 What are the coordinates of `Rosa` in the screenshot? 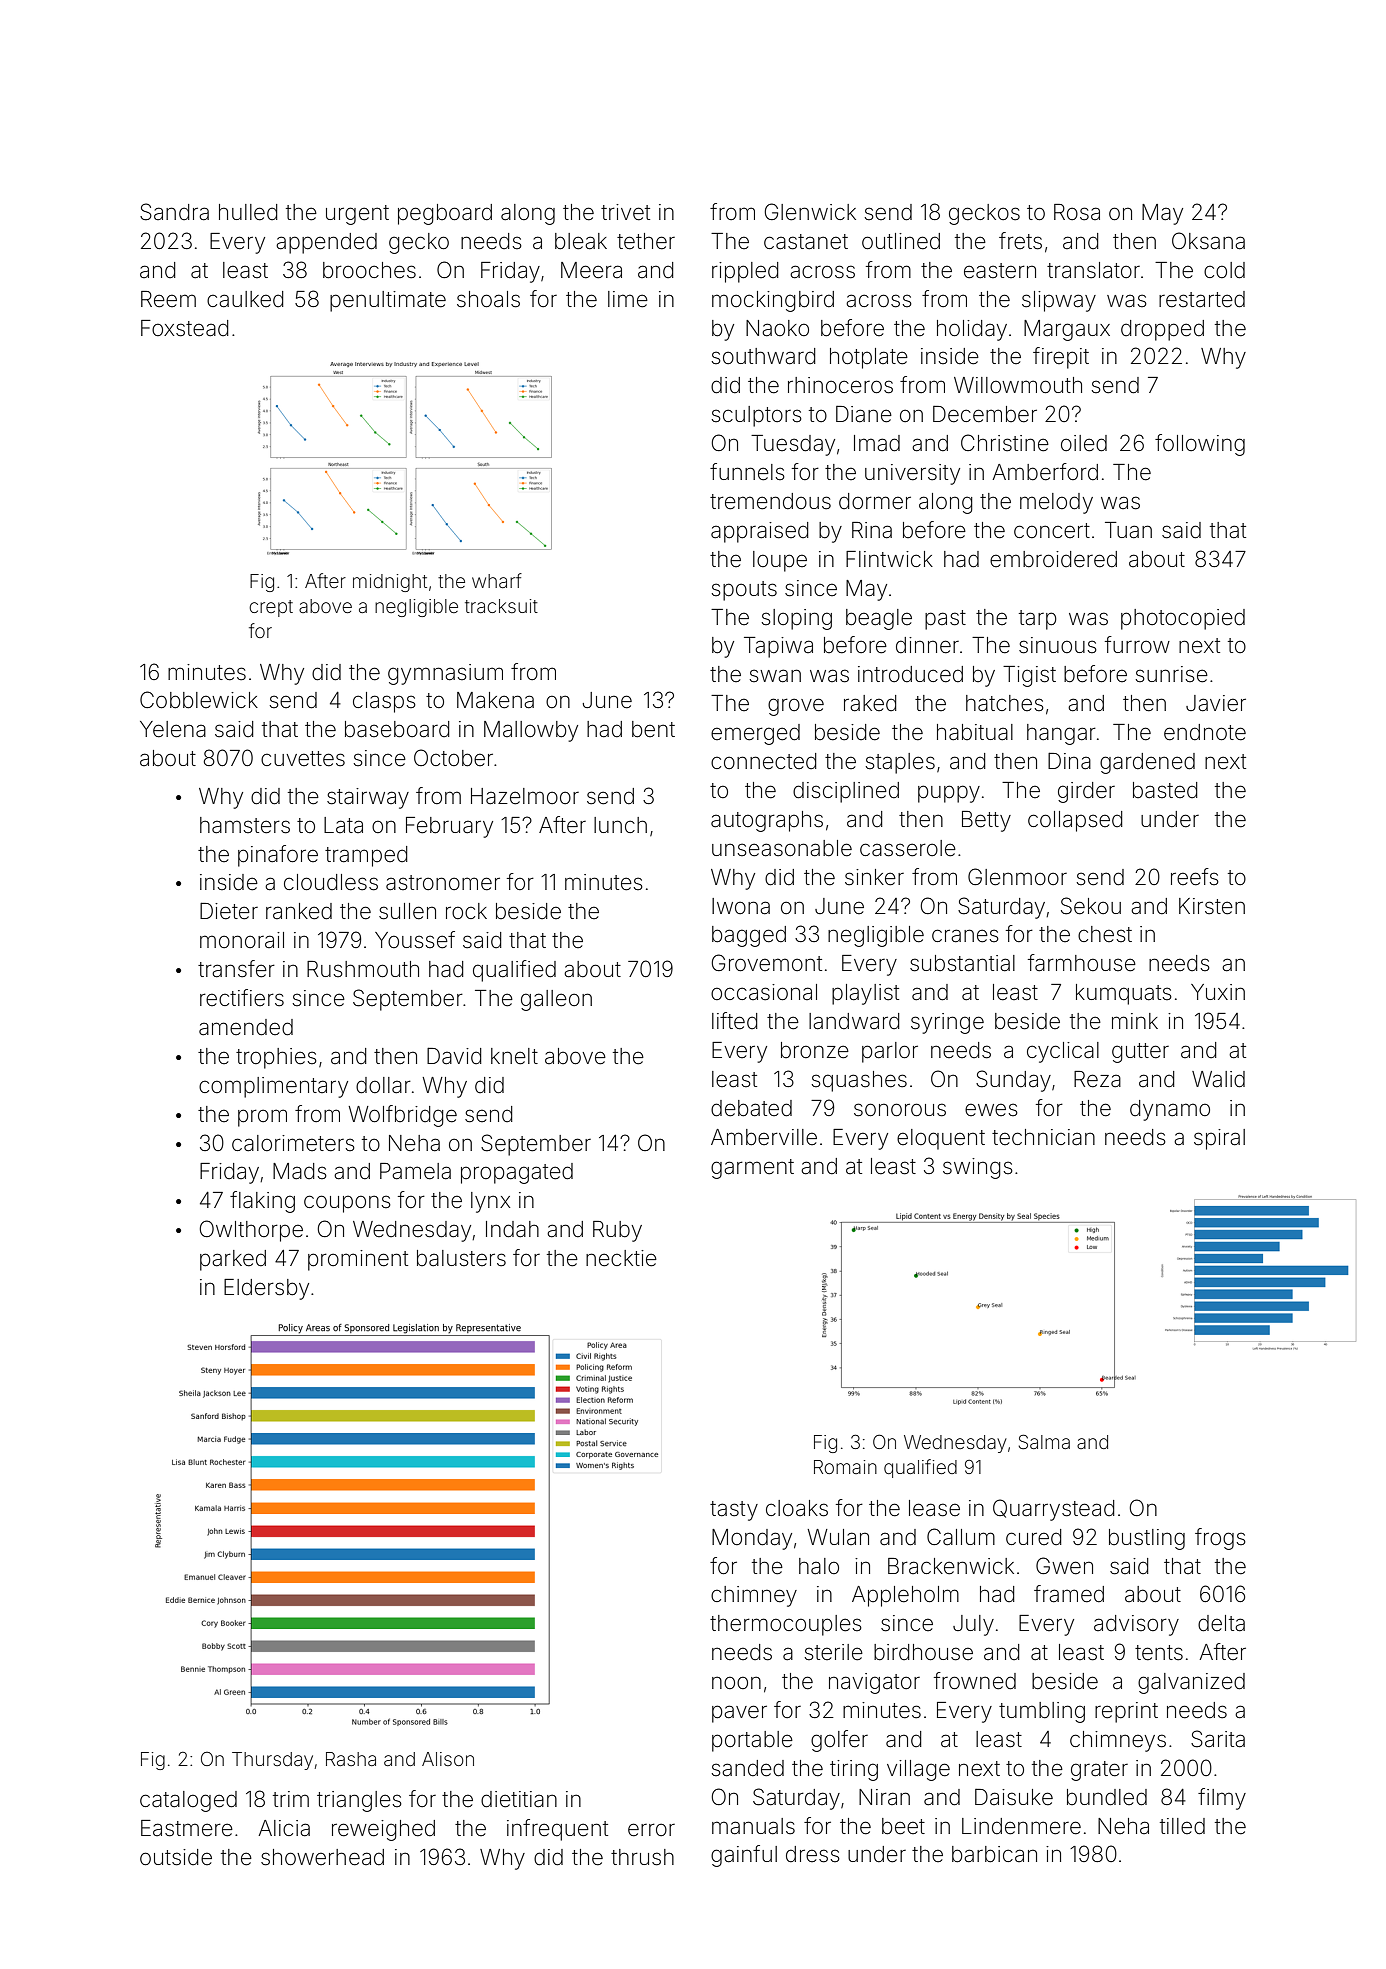 It's located at (1077, 212).
